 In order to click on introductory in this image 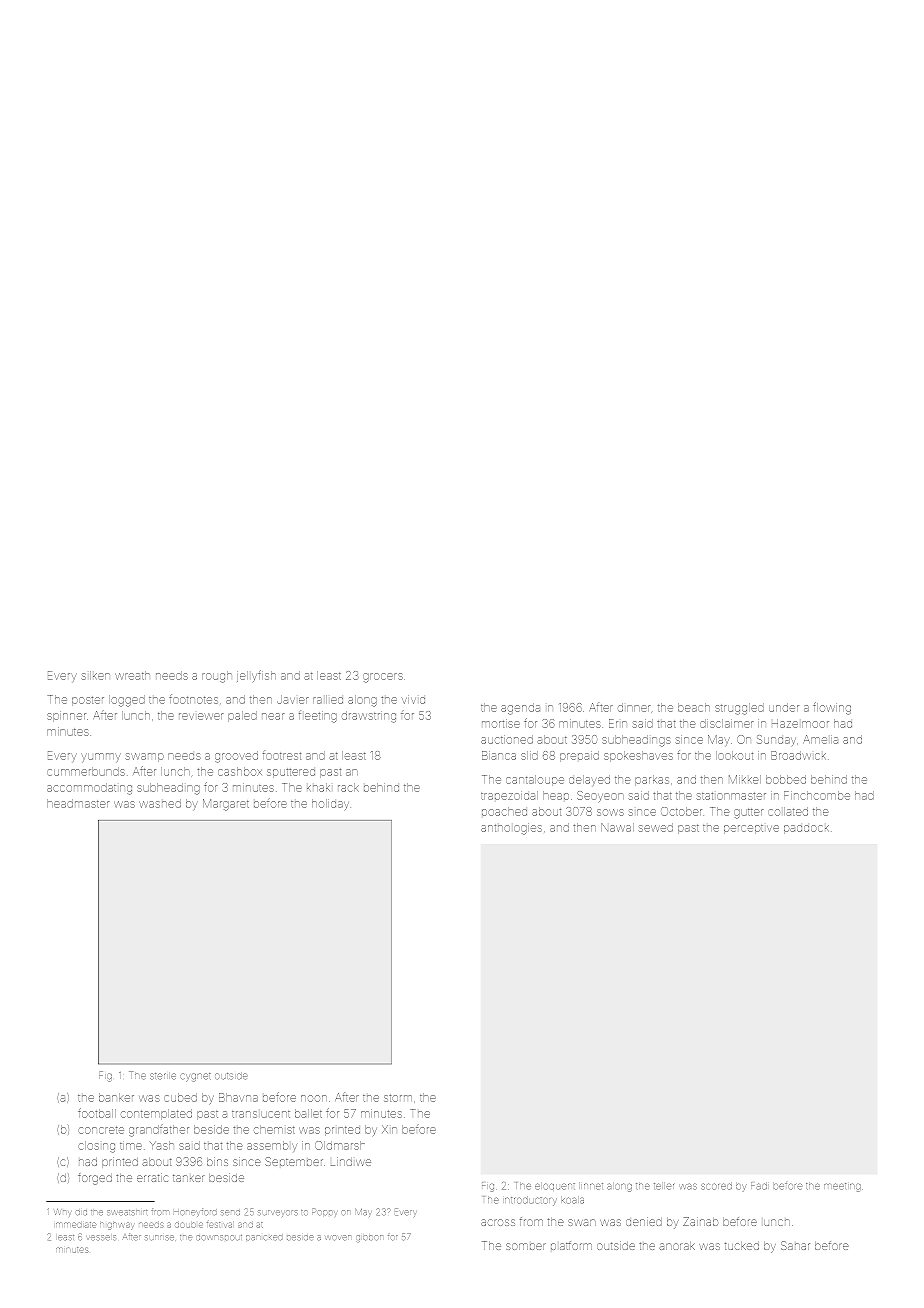, I will do `click(530, 1200)`.
